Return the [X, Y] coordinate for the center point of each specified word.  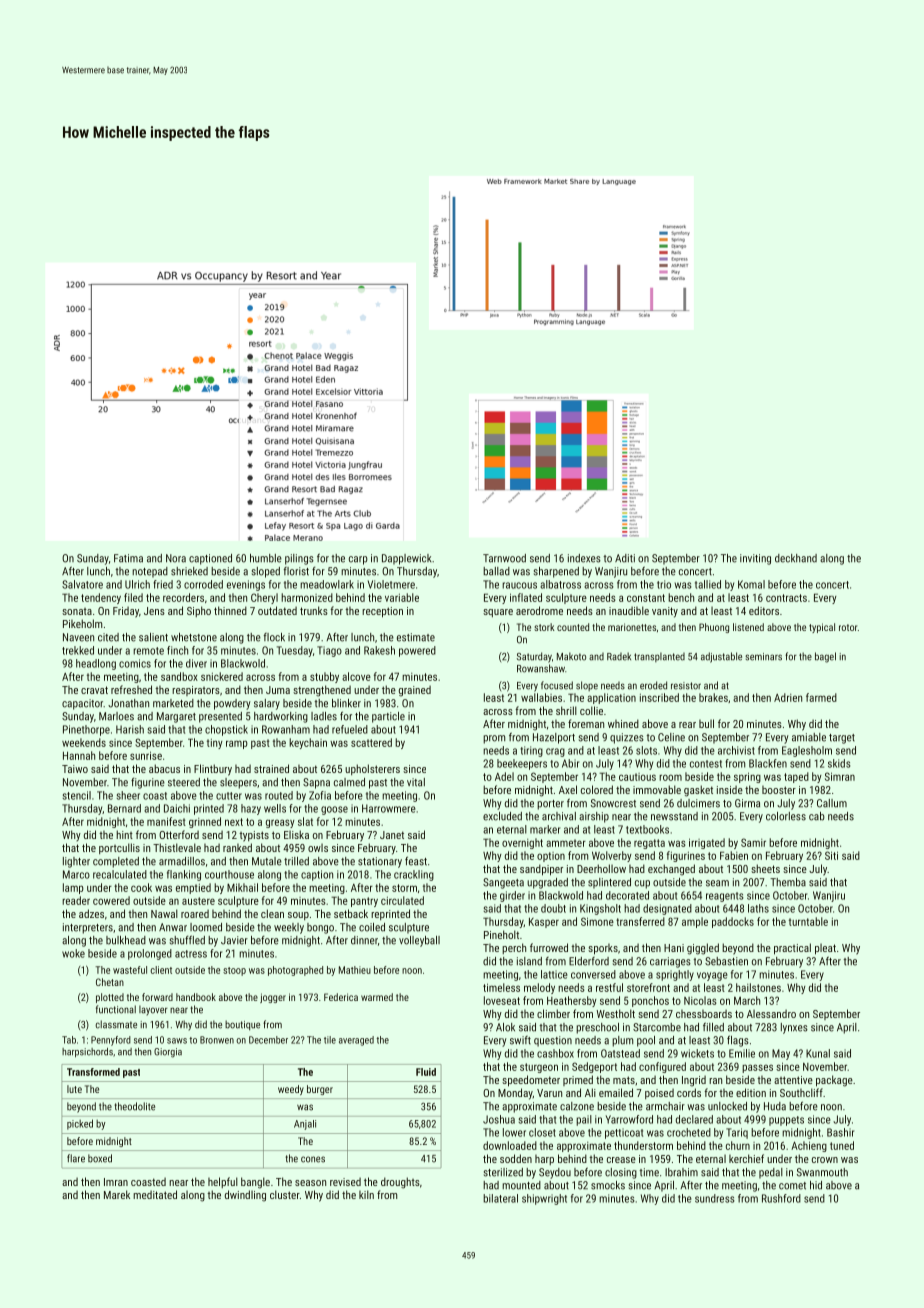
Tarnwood [504, 558]
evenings [246, 585]
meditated [155, 1194]
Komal [751, 584]
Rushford [781, 1198]
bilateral [500, 1198]
